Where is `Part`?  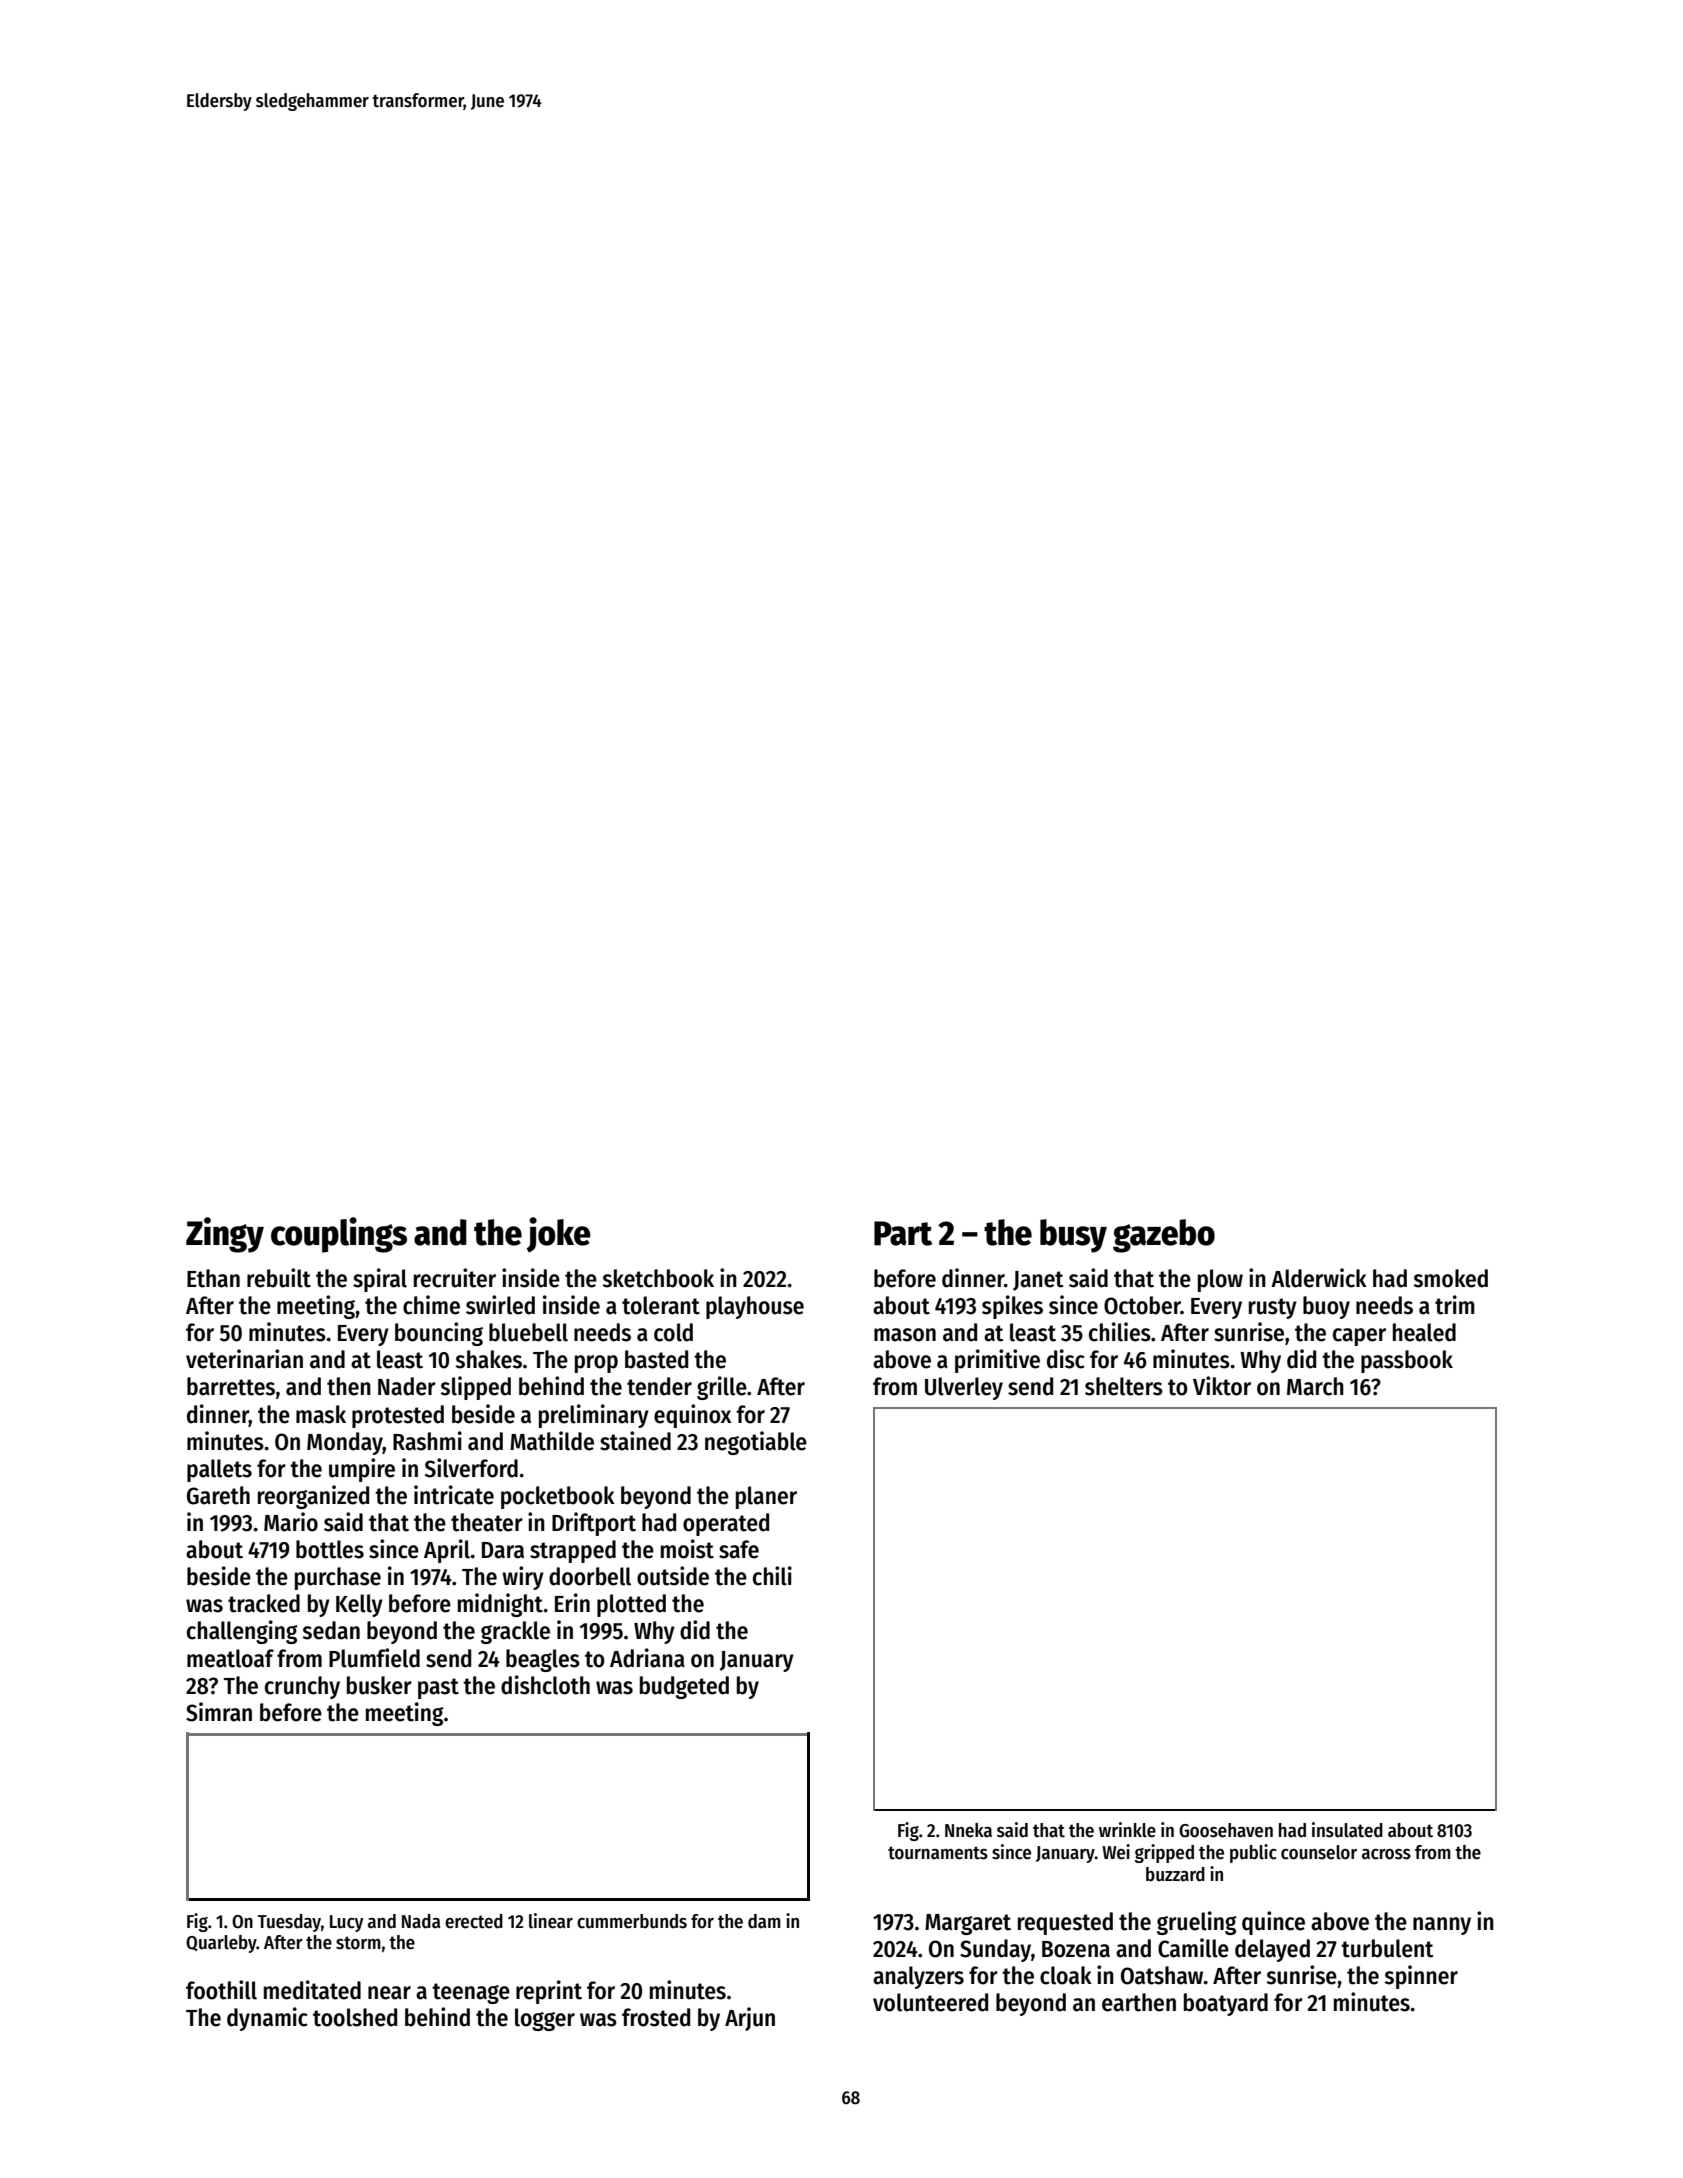 Part is located at coordinates (903, 1233).
